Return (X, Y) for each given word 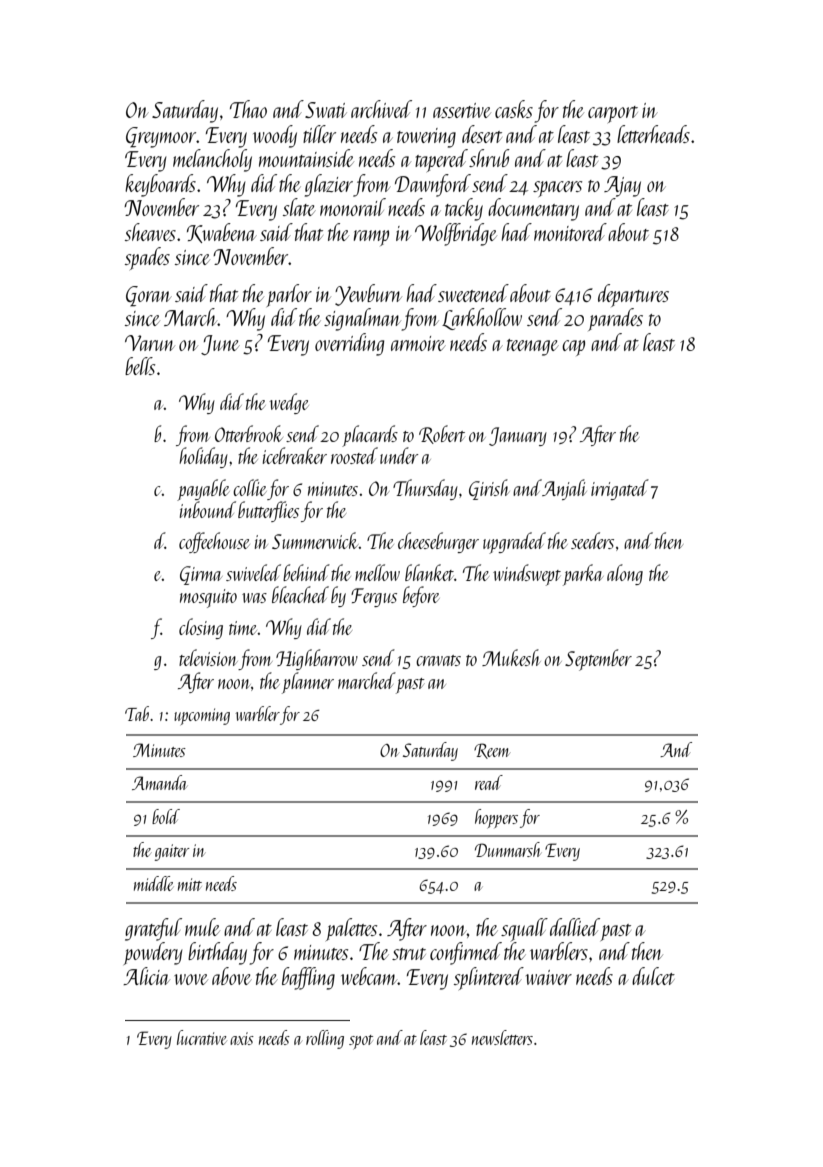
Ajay (622, 186)
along (625, 574)
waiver (549, 977)
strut (409, 954)
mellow (377, 572)
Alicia (146, 976)
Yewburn (368, 295)
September (598, 660)
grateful (153, 929)
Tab (137, 713)
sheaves (150, 232)
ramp (371, 238)
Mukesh (511, 657)
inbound (208, 509)
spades (147, 258)
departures (633, 295)
